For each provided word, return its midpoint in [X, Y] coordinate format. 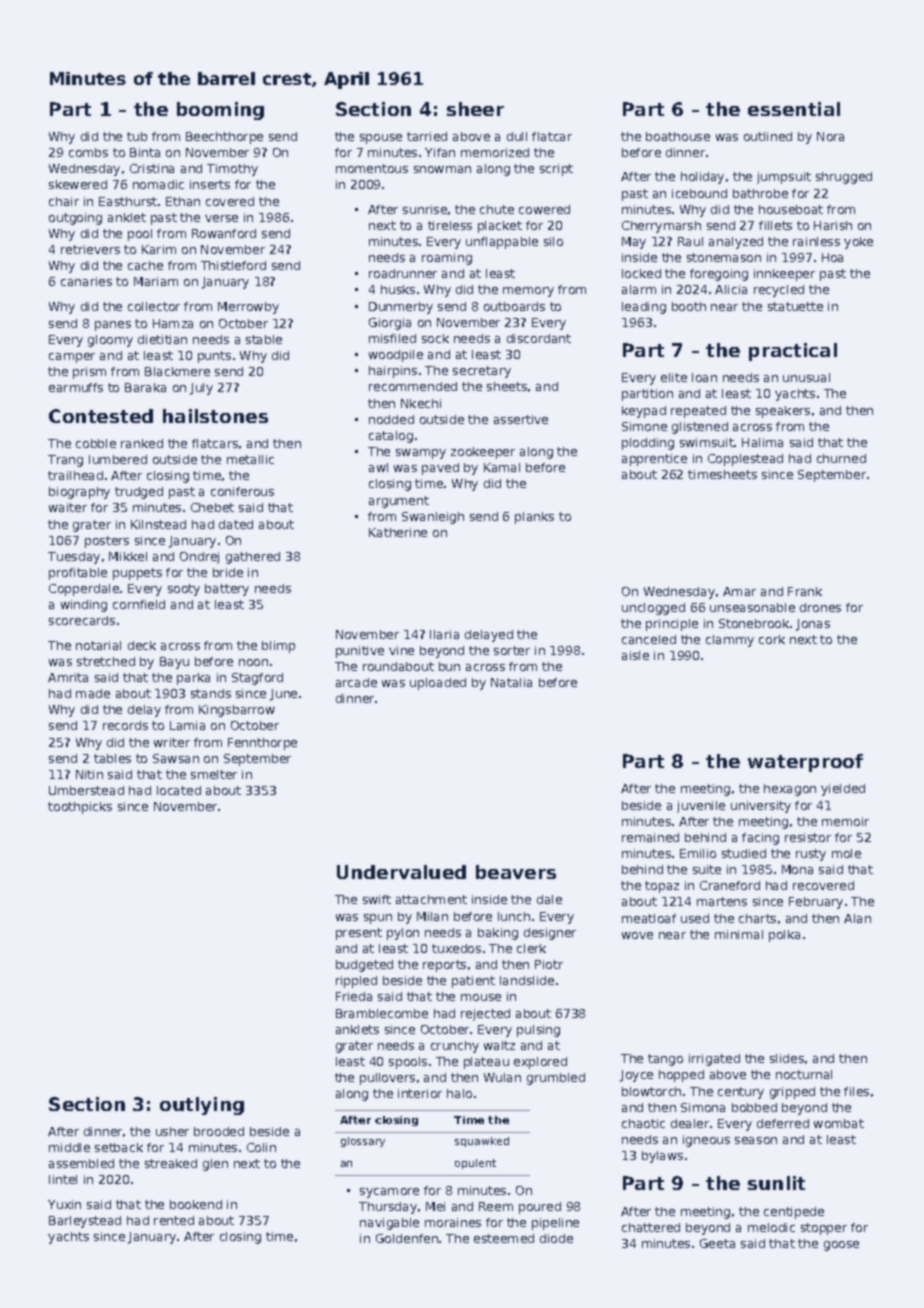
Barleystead [85, 1222]
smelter [214, 774]
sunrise [425, 209]
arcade [356, 682]
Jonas [813, 625]
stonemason [724, 257]
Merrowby [248, 308]
